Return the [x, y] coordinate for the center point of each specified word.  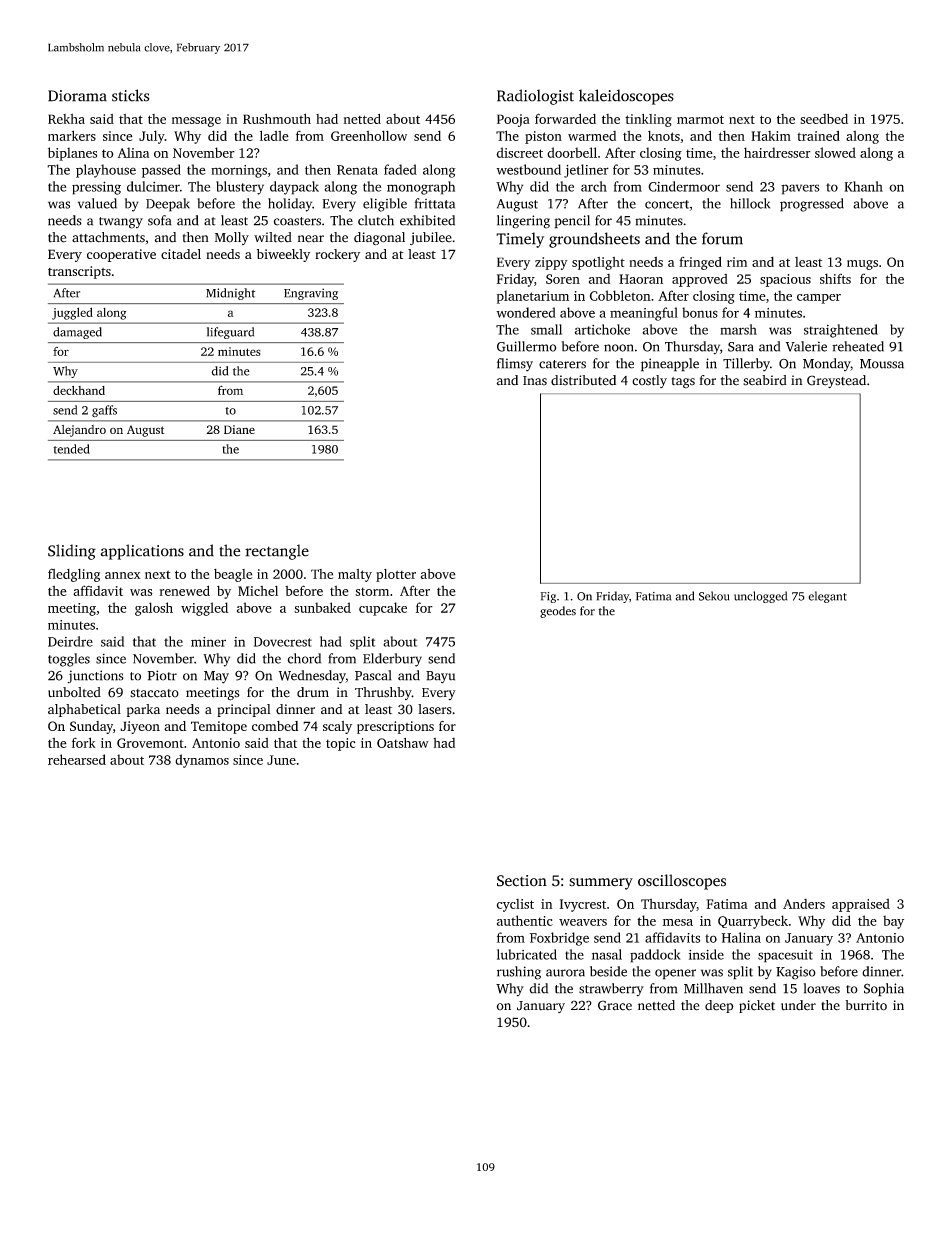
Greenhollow [369, 135]
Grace [615, 1005]
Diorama [77, 96]
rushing [519, 973]
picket [757, 1006]
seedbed [824, 119]
